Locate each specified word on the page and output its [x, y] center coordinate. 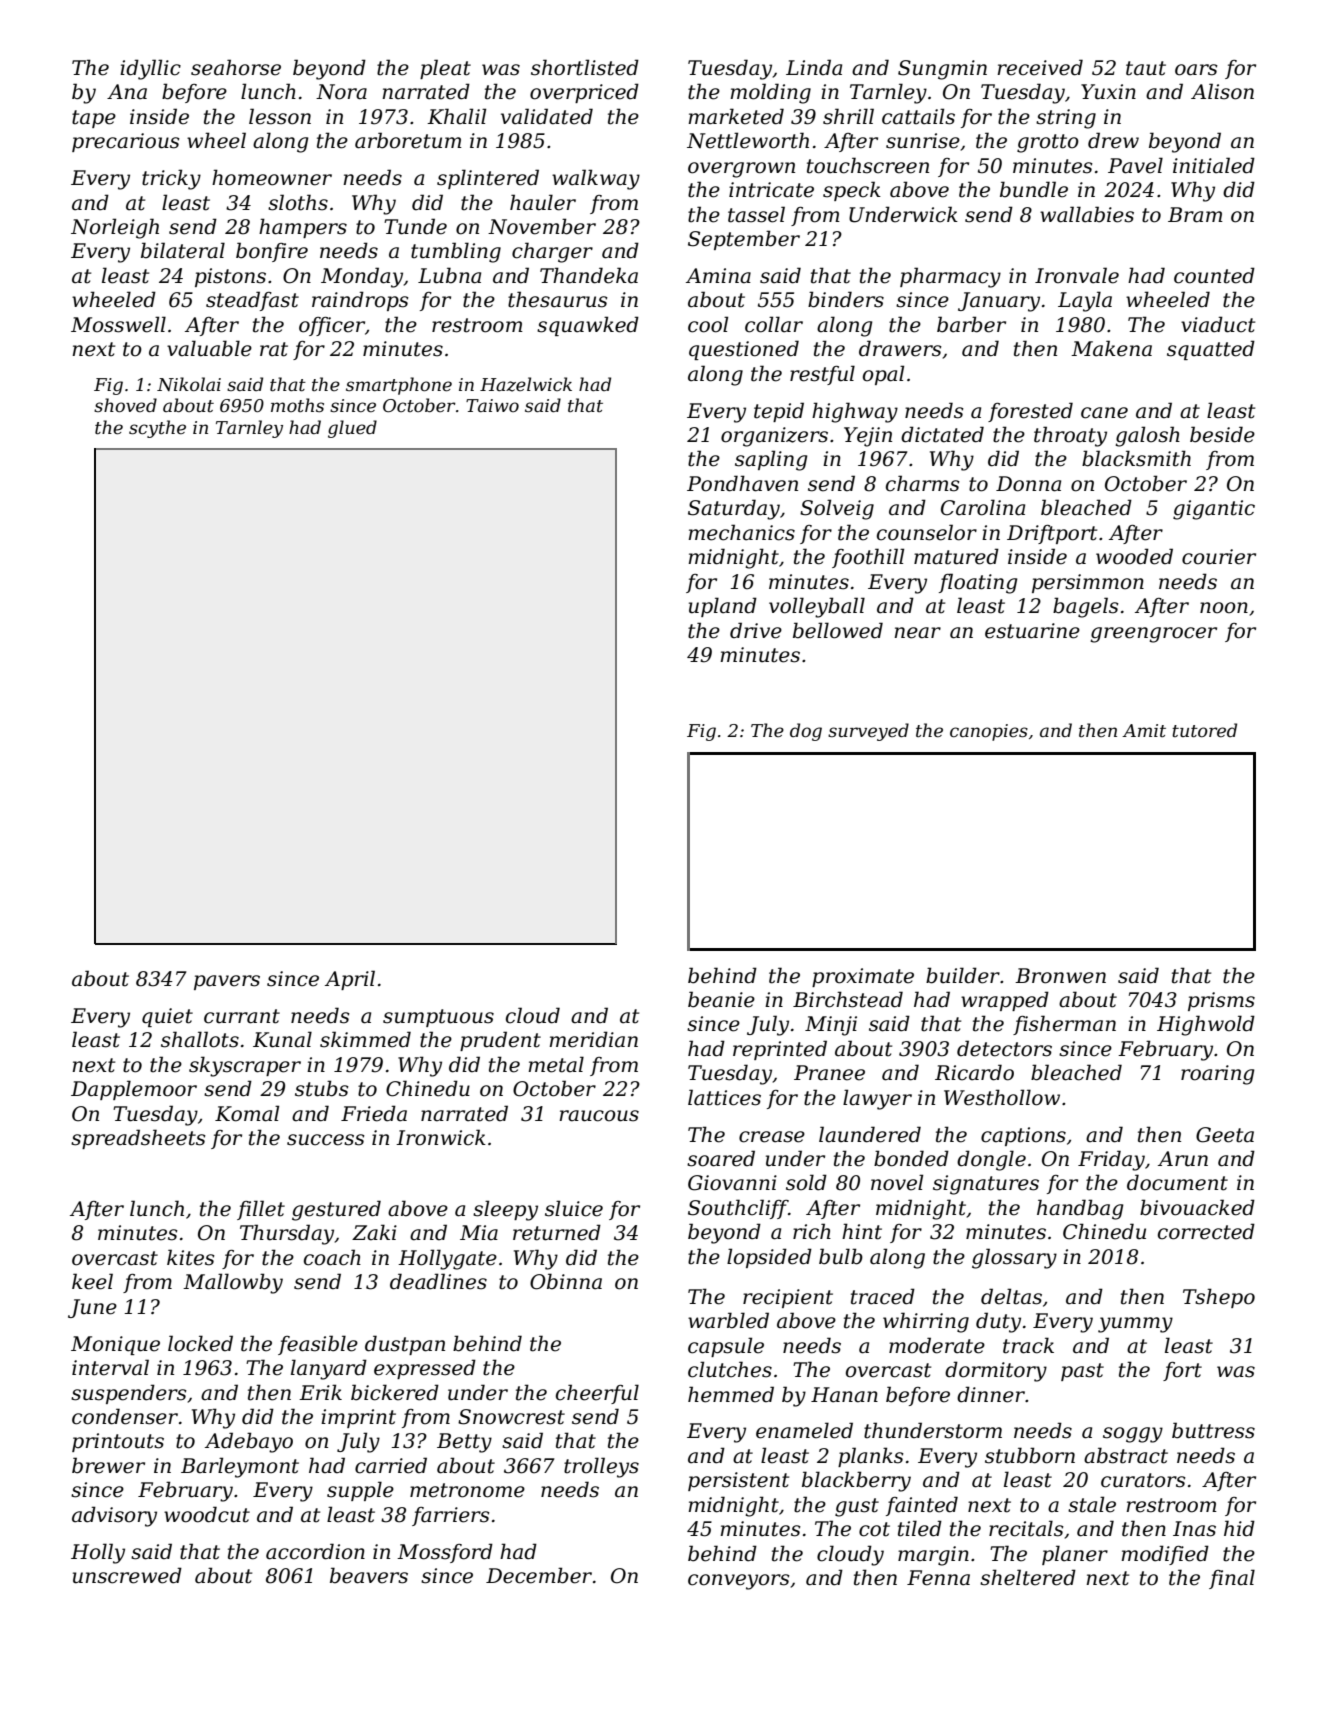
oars [1196, 70]
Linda [814, 67]
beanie [721, 999]
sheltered [1028, 1577]
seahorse [236, 67]
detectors [1004, 1048]
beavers [369, 1575]
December [539, 1575]
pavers [227, 982]
